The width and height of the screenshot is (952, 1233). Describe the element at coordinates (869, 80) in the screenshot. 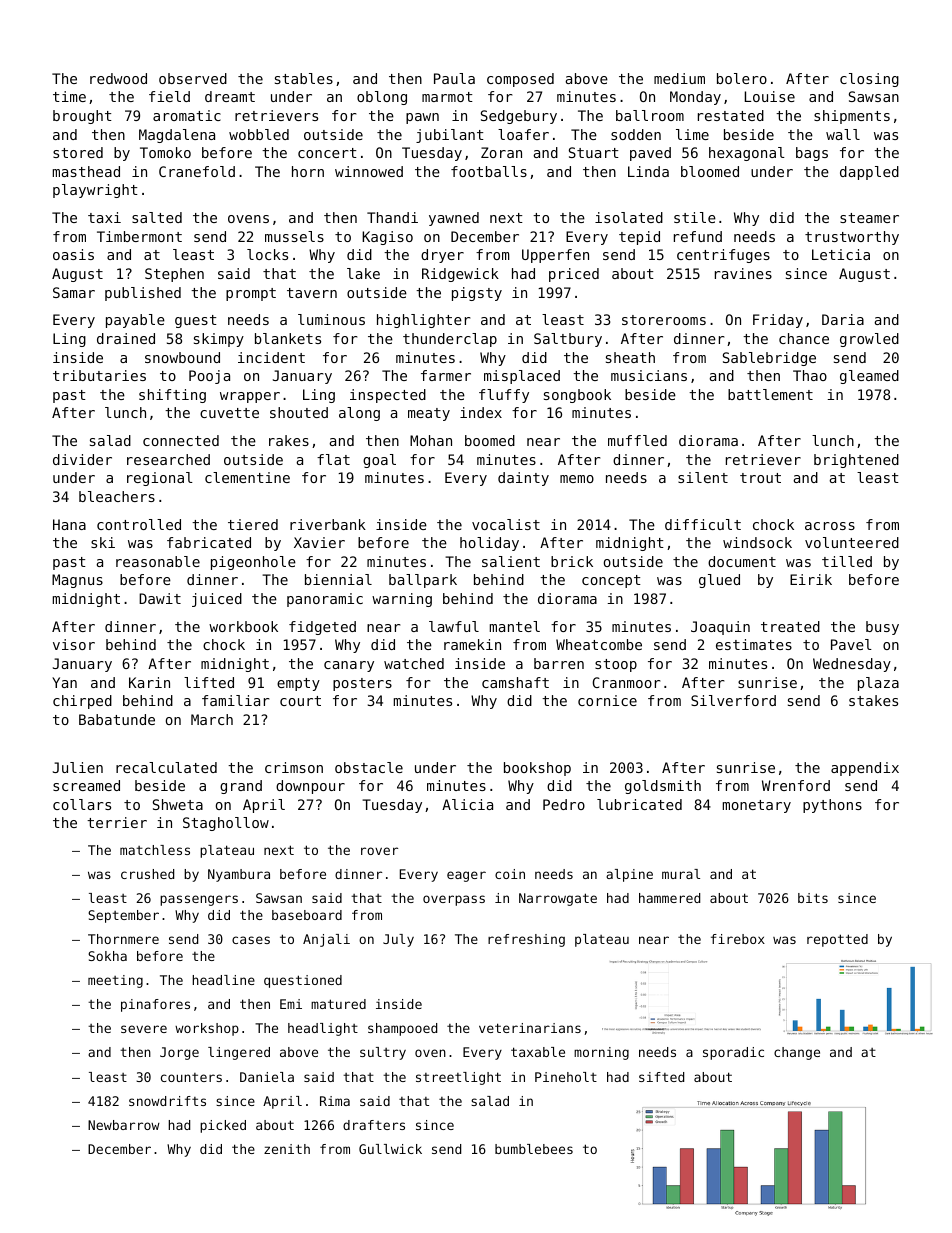

I see `closing` at that location.
